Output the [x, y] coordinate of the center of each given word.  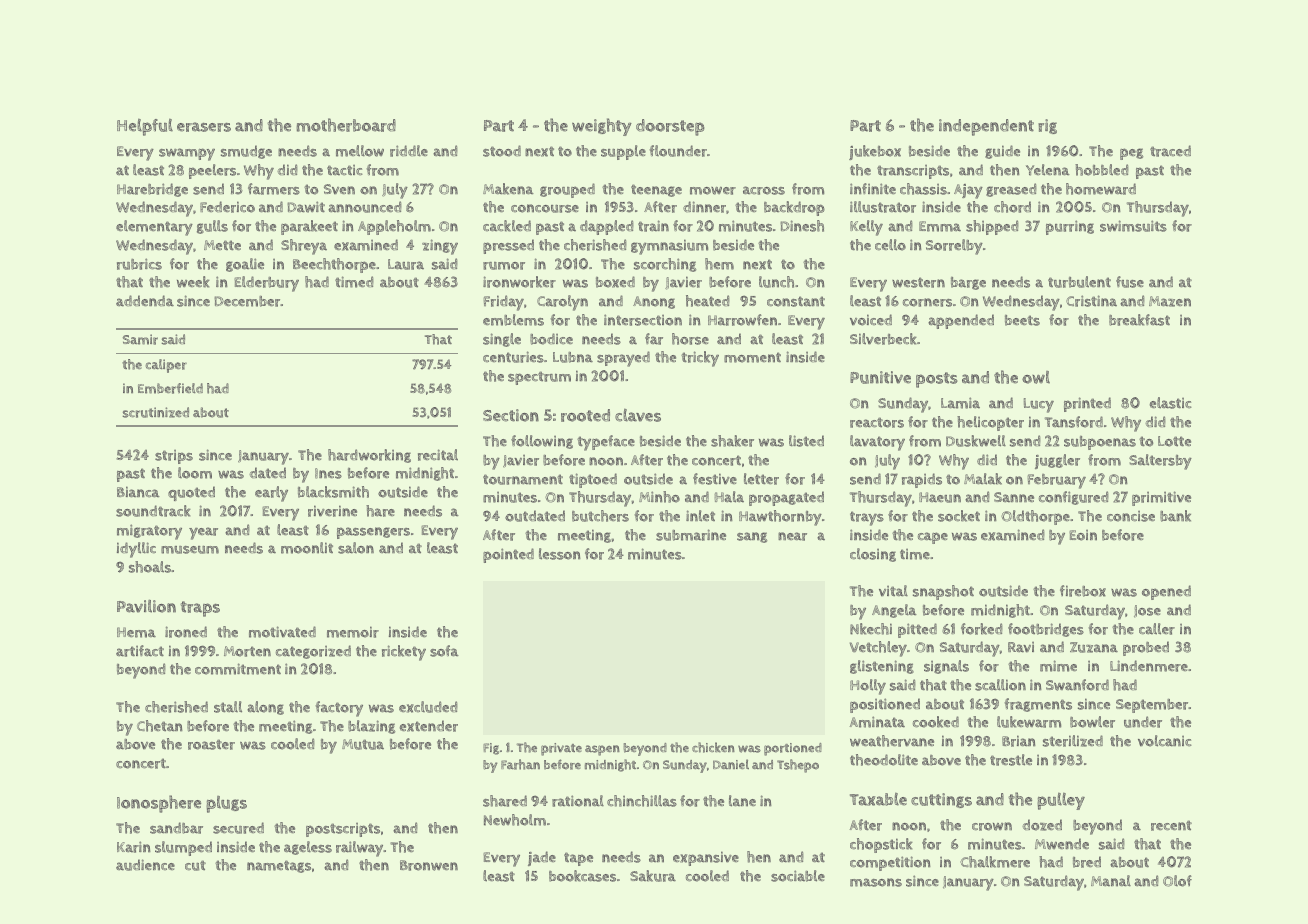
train [653, 226]
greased [1011, 190]
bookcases [582, 876]
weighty [602, 127]
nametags [279, 866]
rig [1047, 126]
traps [200, 609]
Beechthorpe [334, 265]
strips [174, 457]
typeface [606, 443]
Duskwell [976, 441]
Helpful [145, 127]
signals [946, 667]
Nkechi [871, 629]
